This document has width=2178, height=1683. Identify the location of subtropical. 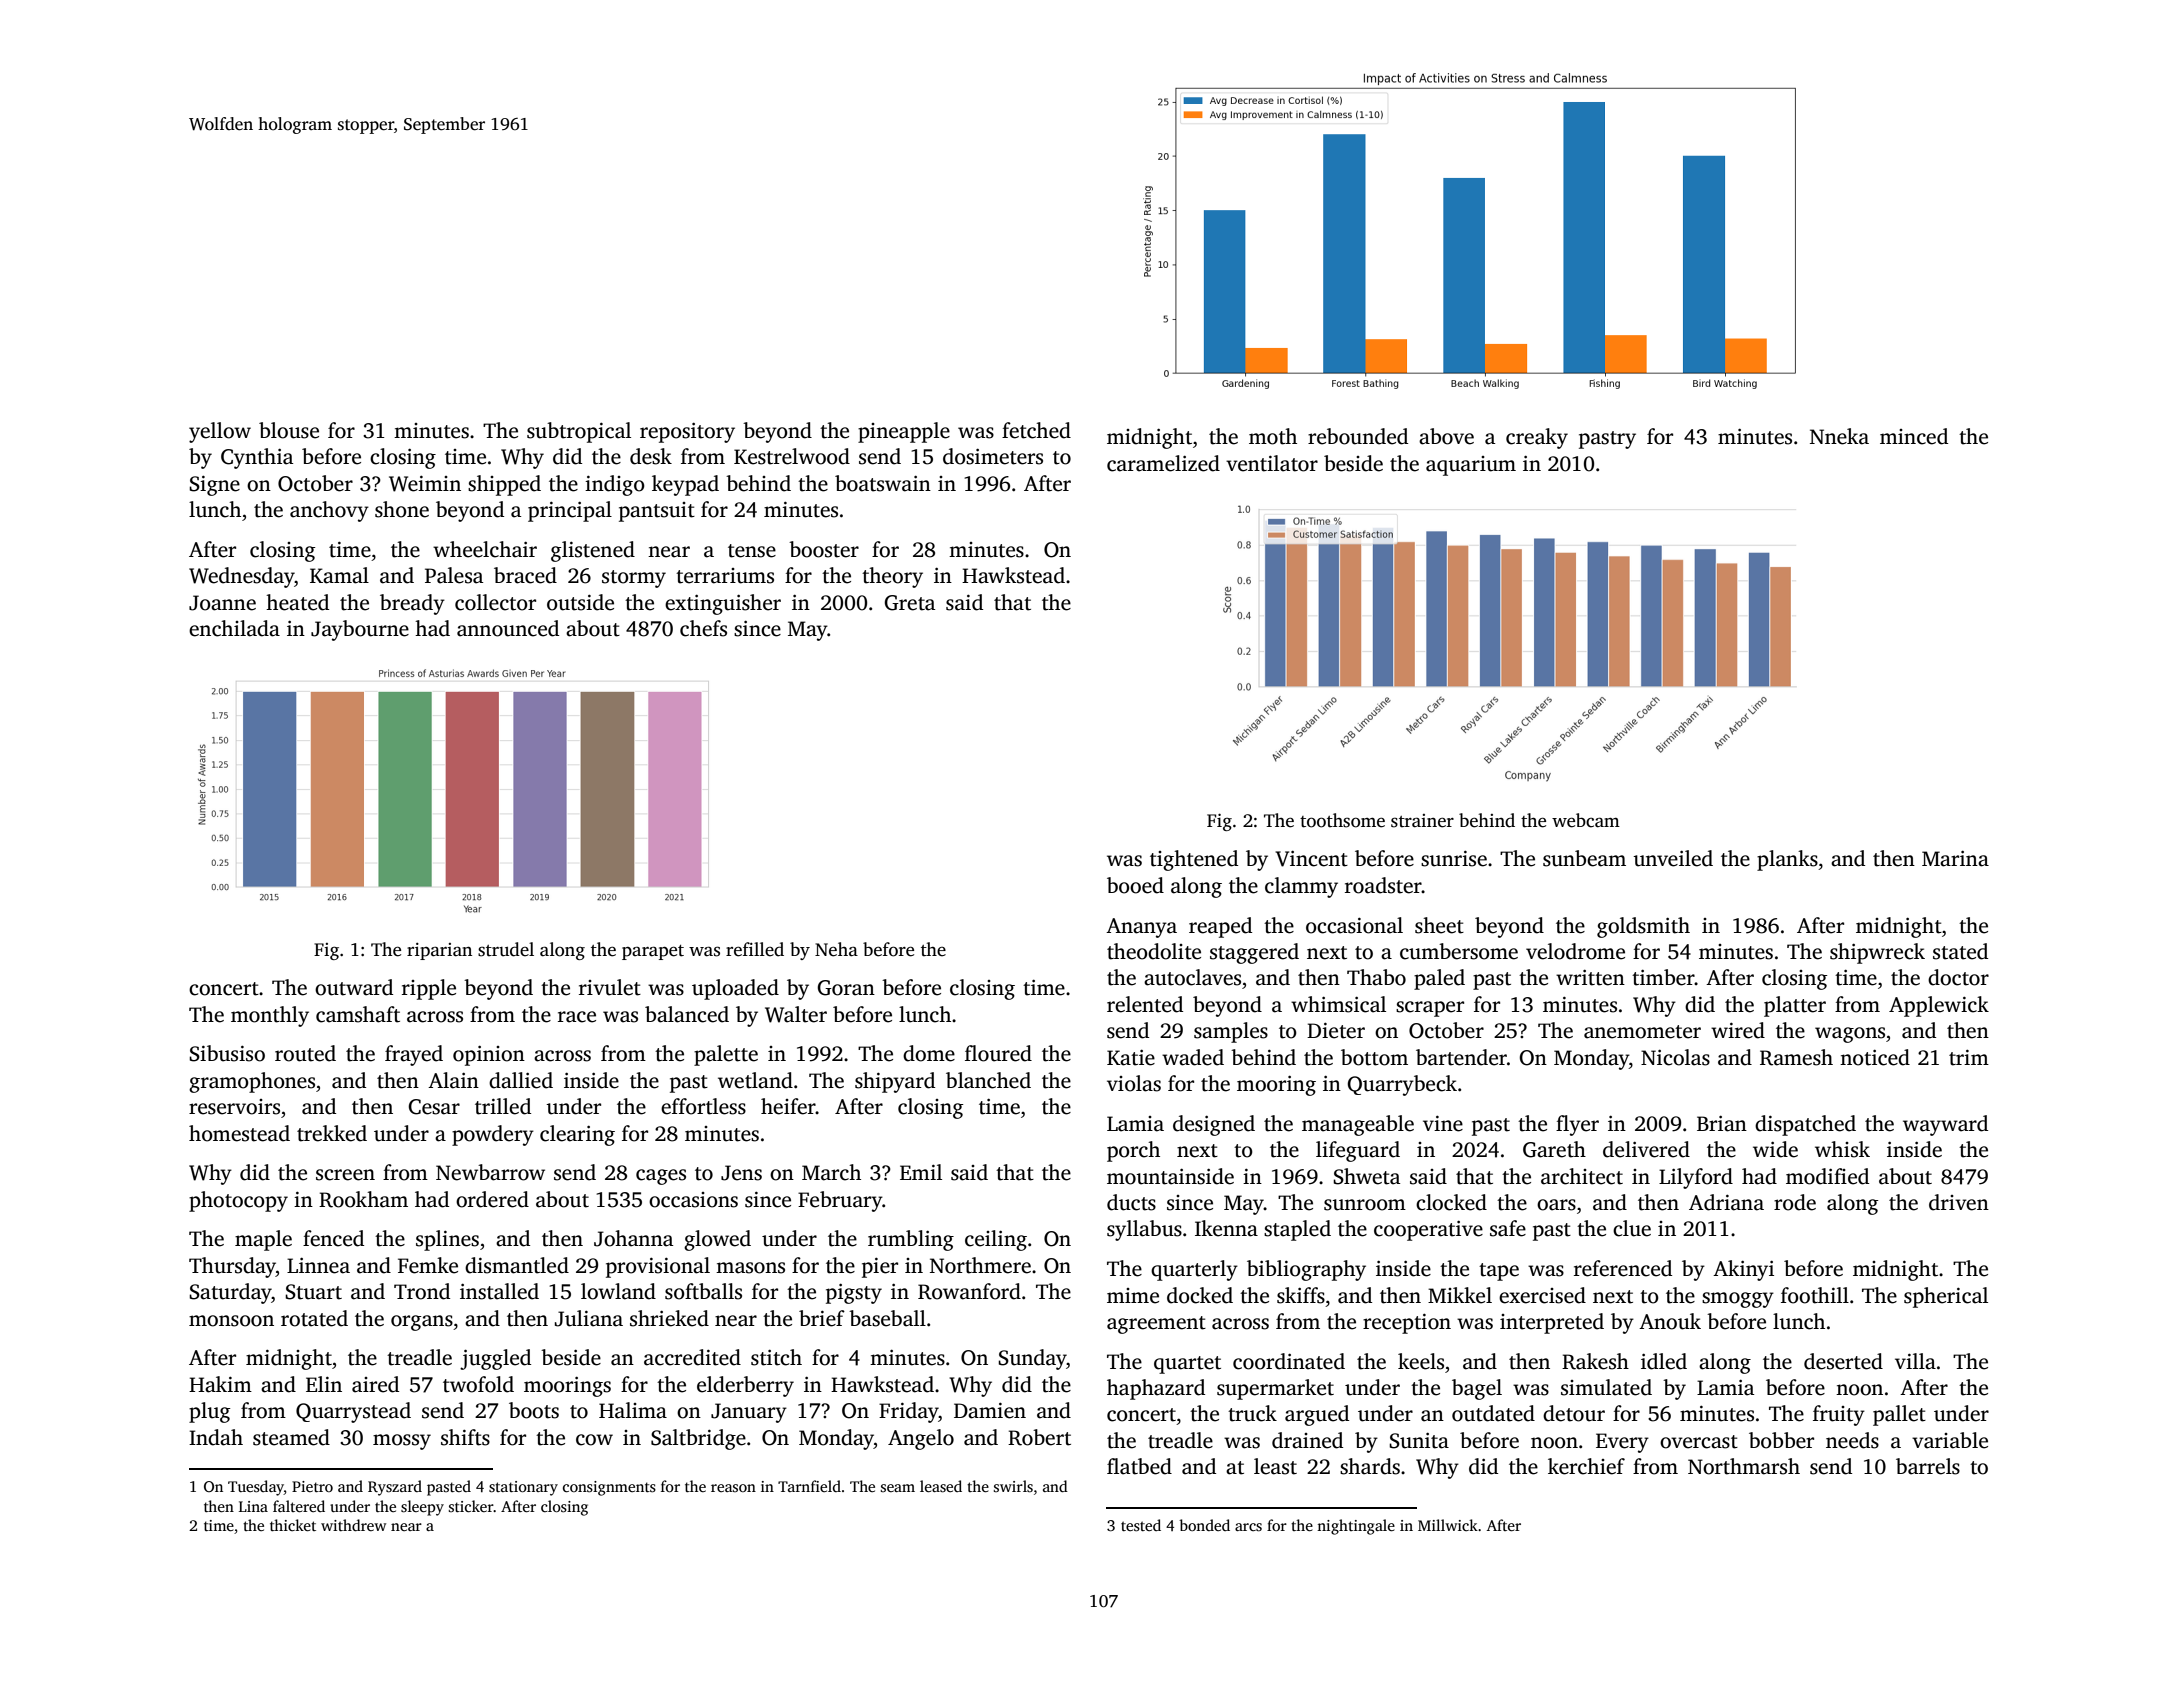
(579, 432).
